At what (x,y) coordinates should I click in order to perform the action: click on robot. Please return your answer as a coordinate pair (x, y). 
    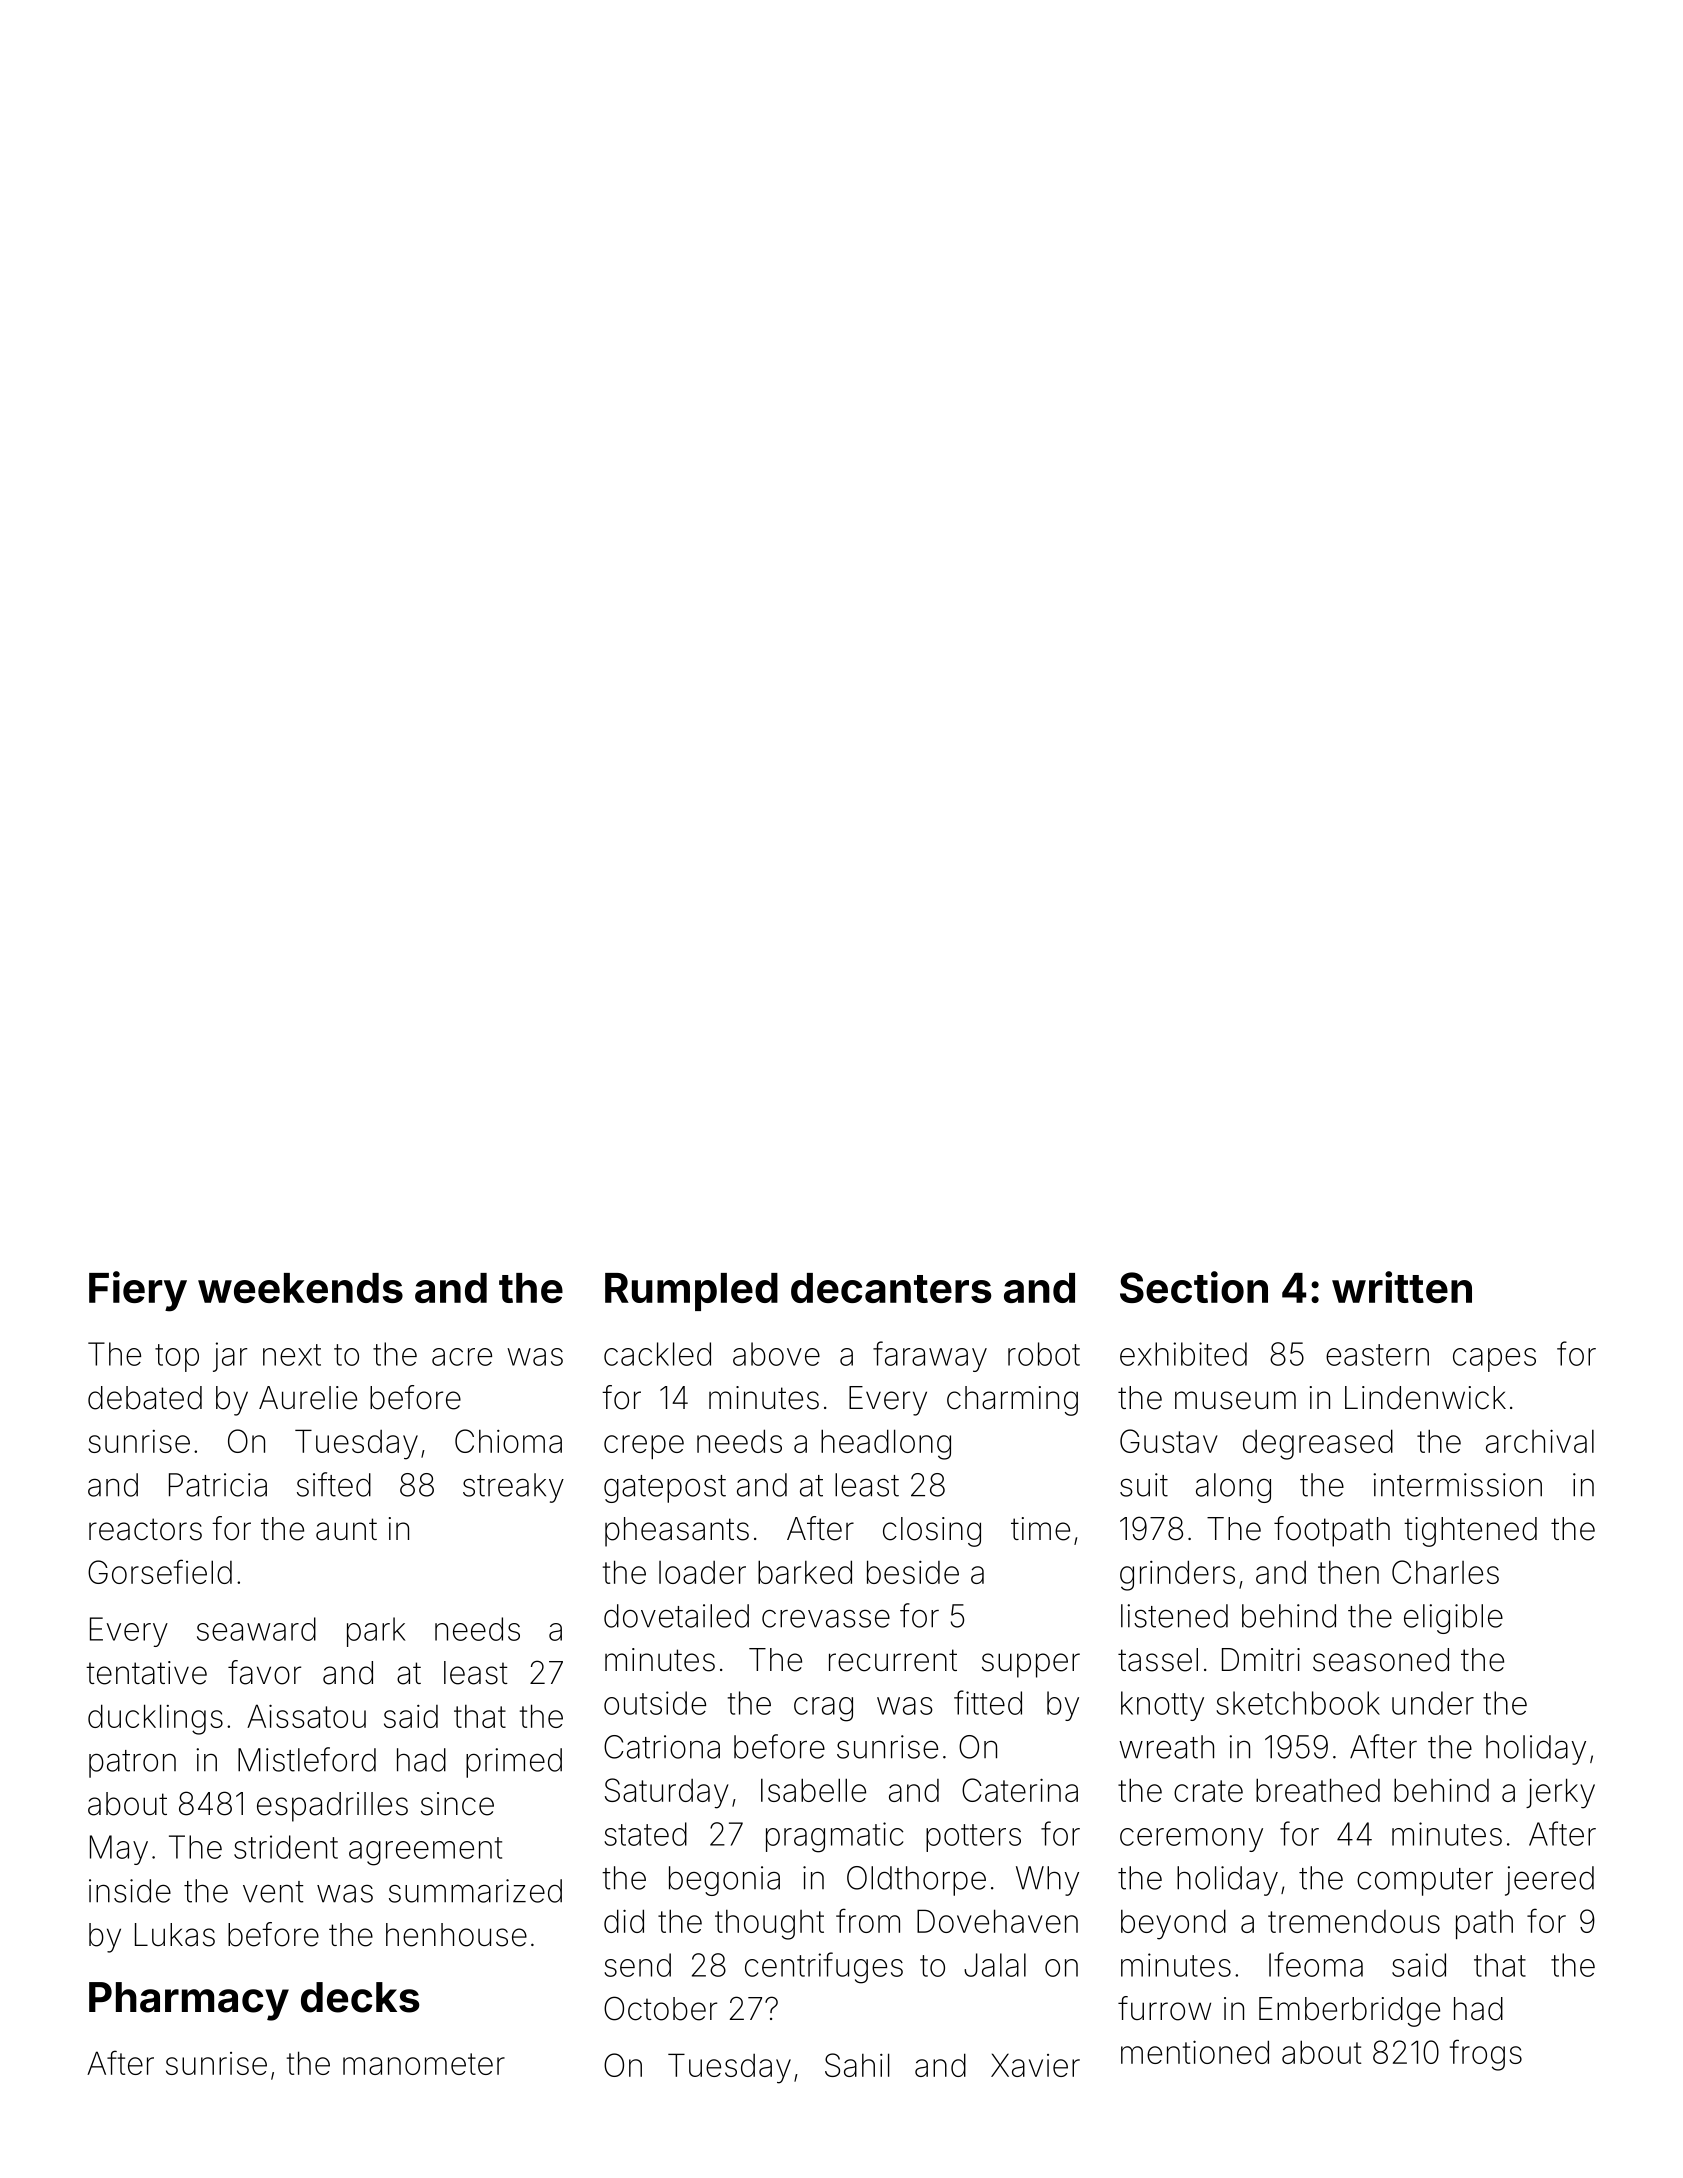
    Looking at the image, I should click on (1044, 1354).
